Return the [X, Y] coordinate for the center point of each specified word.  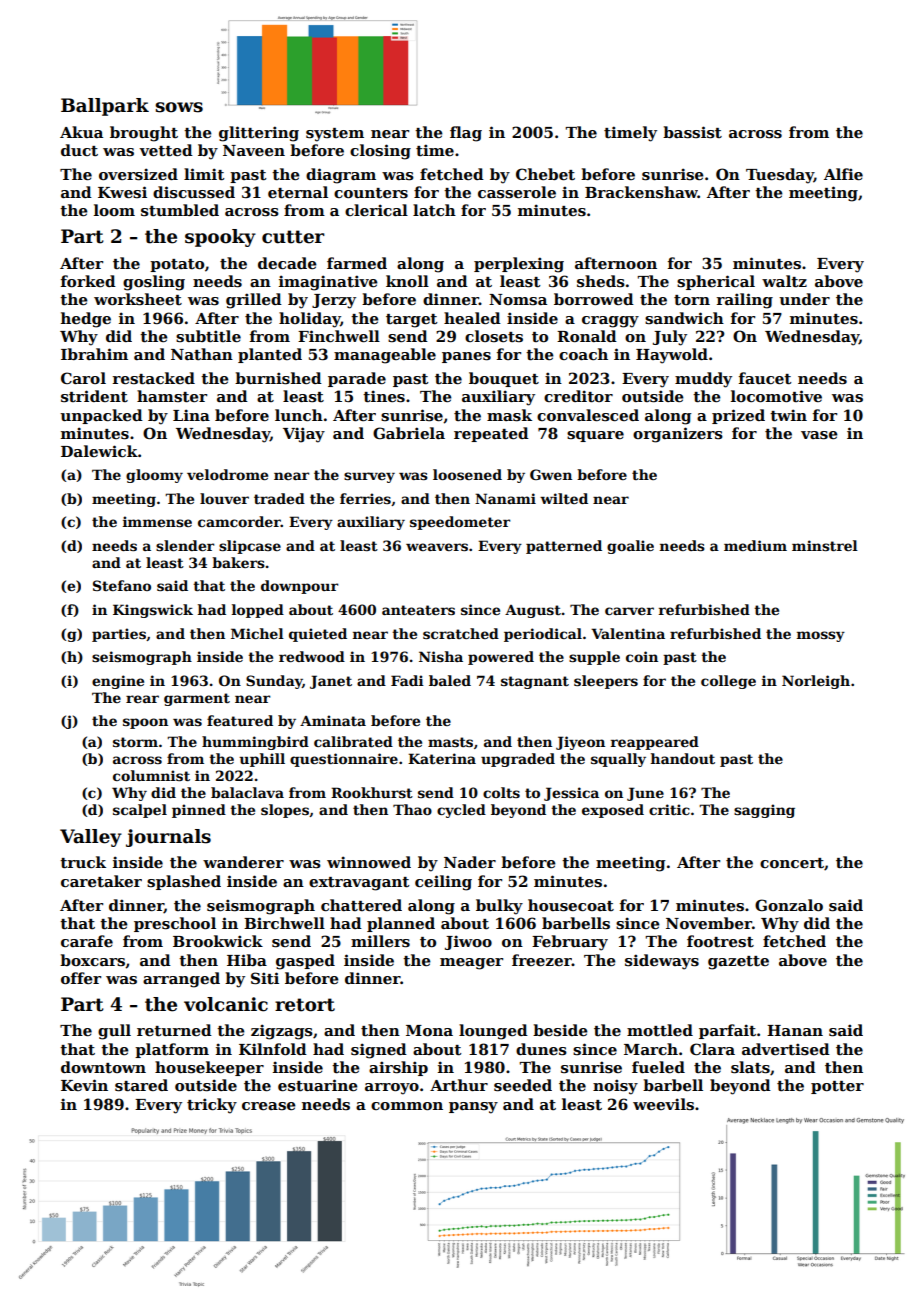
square [595, 436]
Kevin [84, 1085]
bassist [692, 132]
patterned [564, 547]
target [412, 321]
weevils [663, 1104]
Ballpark [105, 107]
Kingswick [153, 611]
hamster [172, 396]
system [335, 135]
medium [755, 545]
